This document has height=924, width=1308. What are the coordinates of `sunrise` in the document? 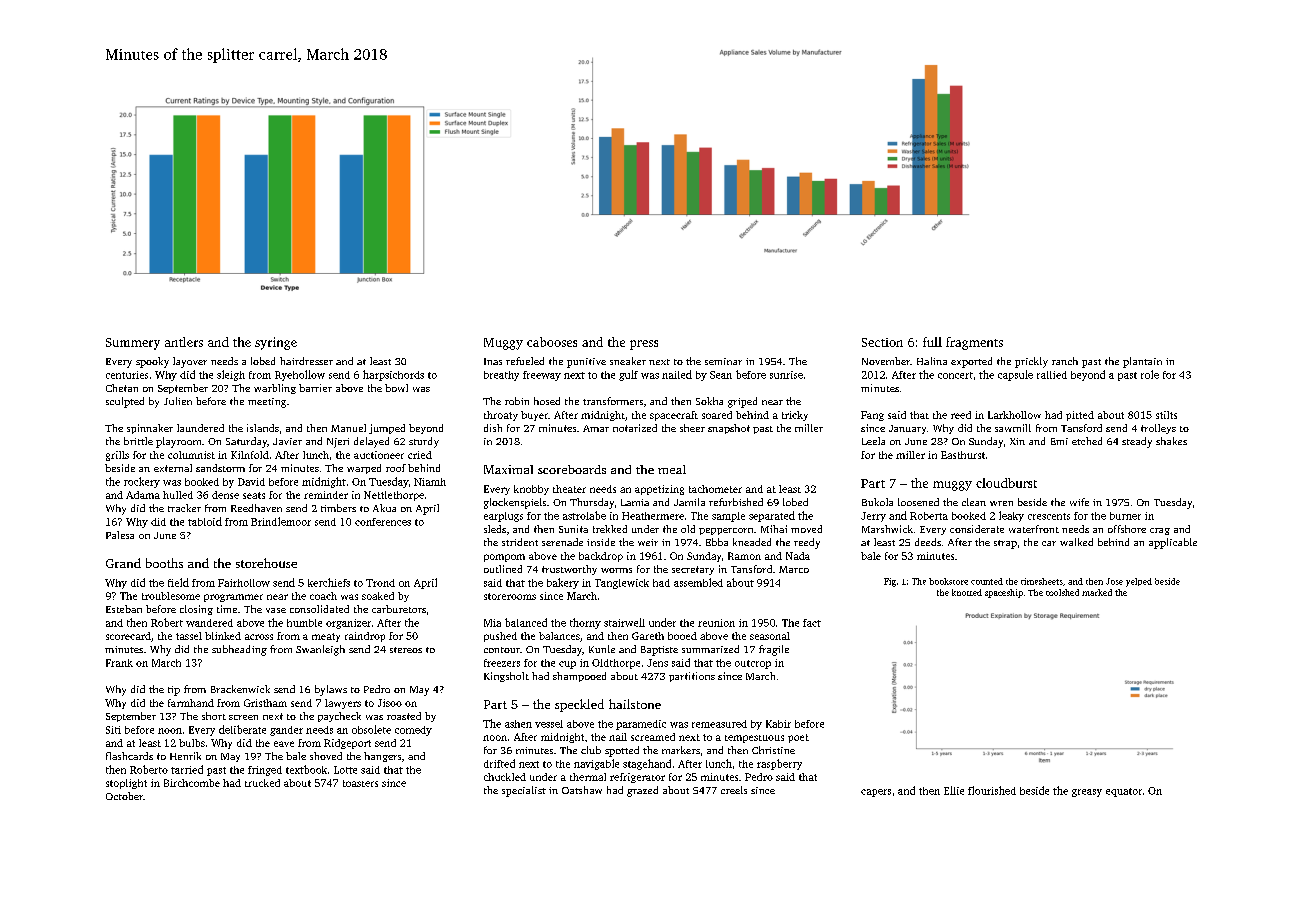 It's located at (786, 375).
